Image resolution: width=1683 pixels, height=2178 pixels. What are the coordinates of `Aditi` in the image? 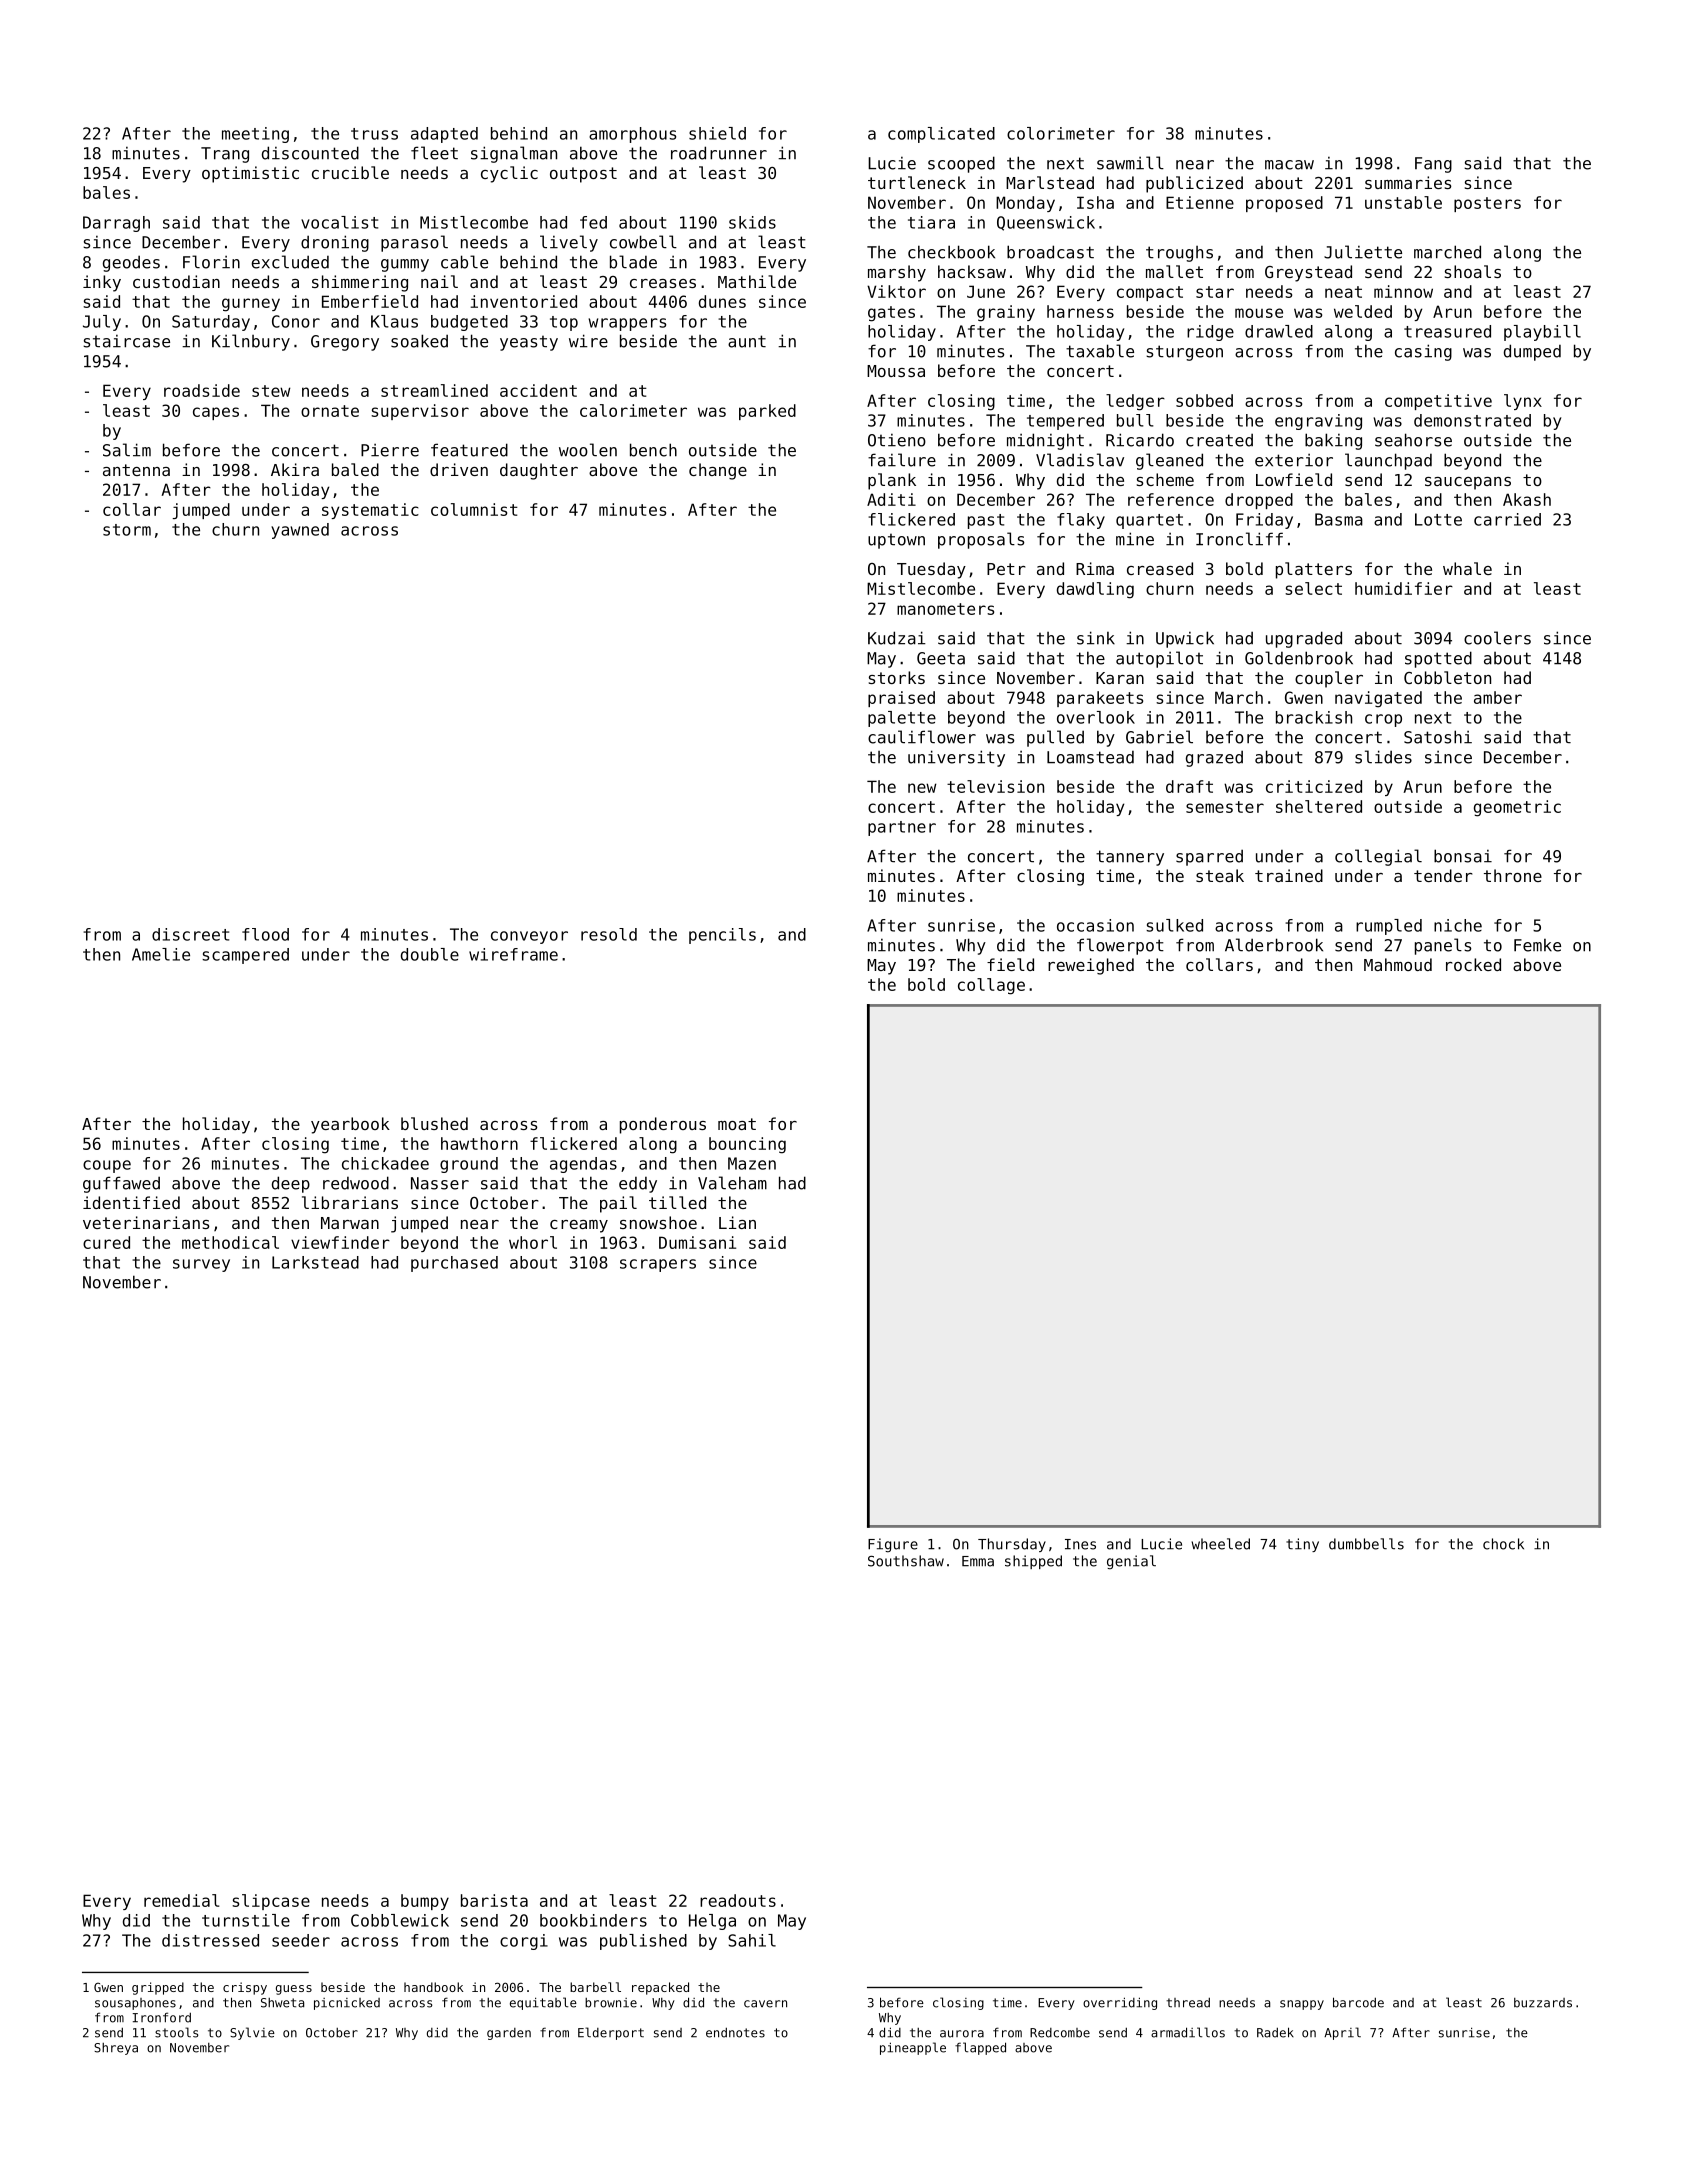 It's located at (891, 499).
